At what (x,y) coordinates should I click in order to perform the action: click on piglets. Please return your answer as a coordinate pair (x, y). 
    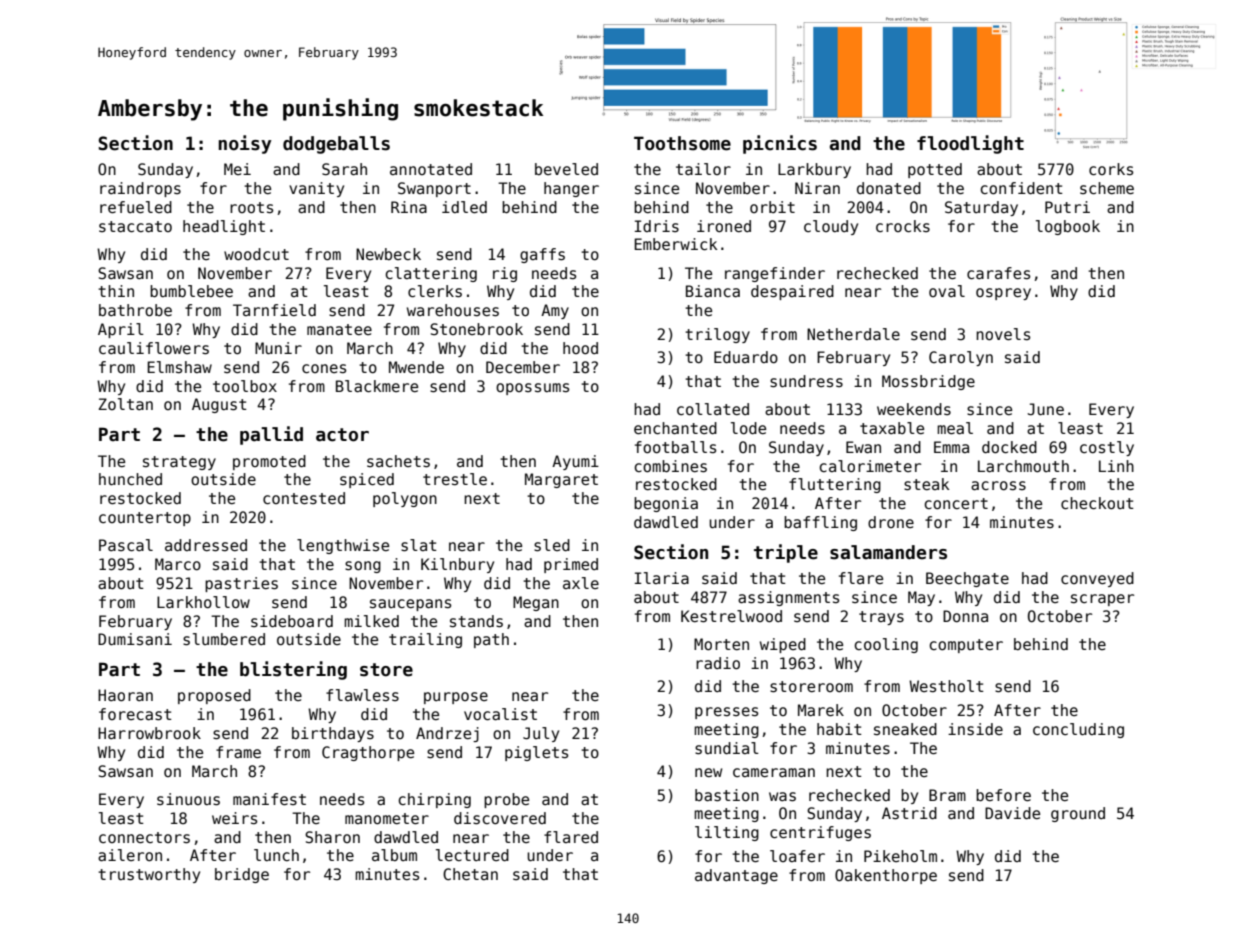
    Looking at the image, I should click on (536, 753).
